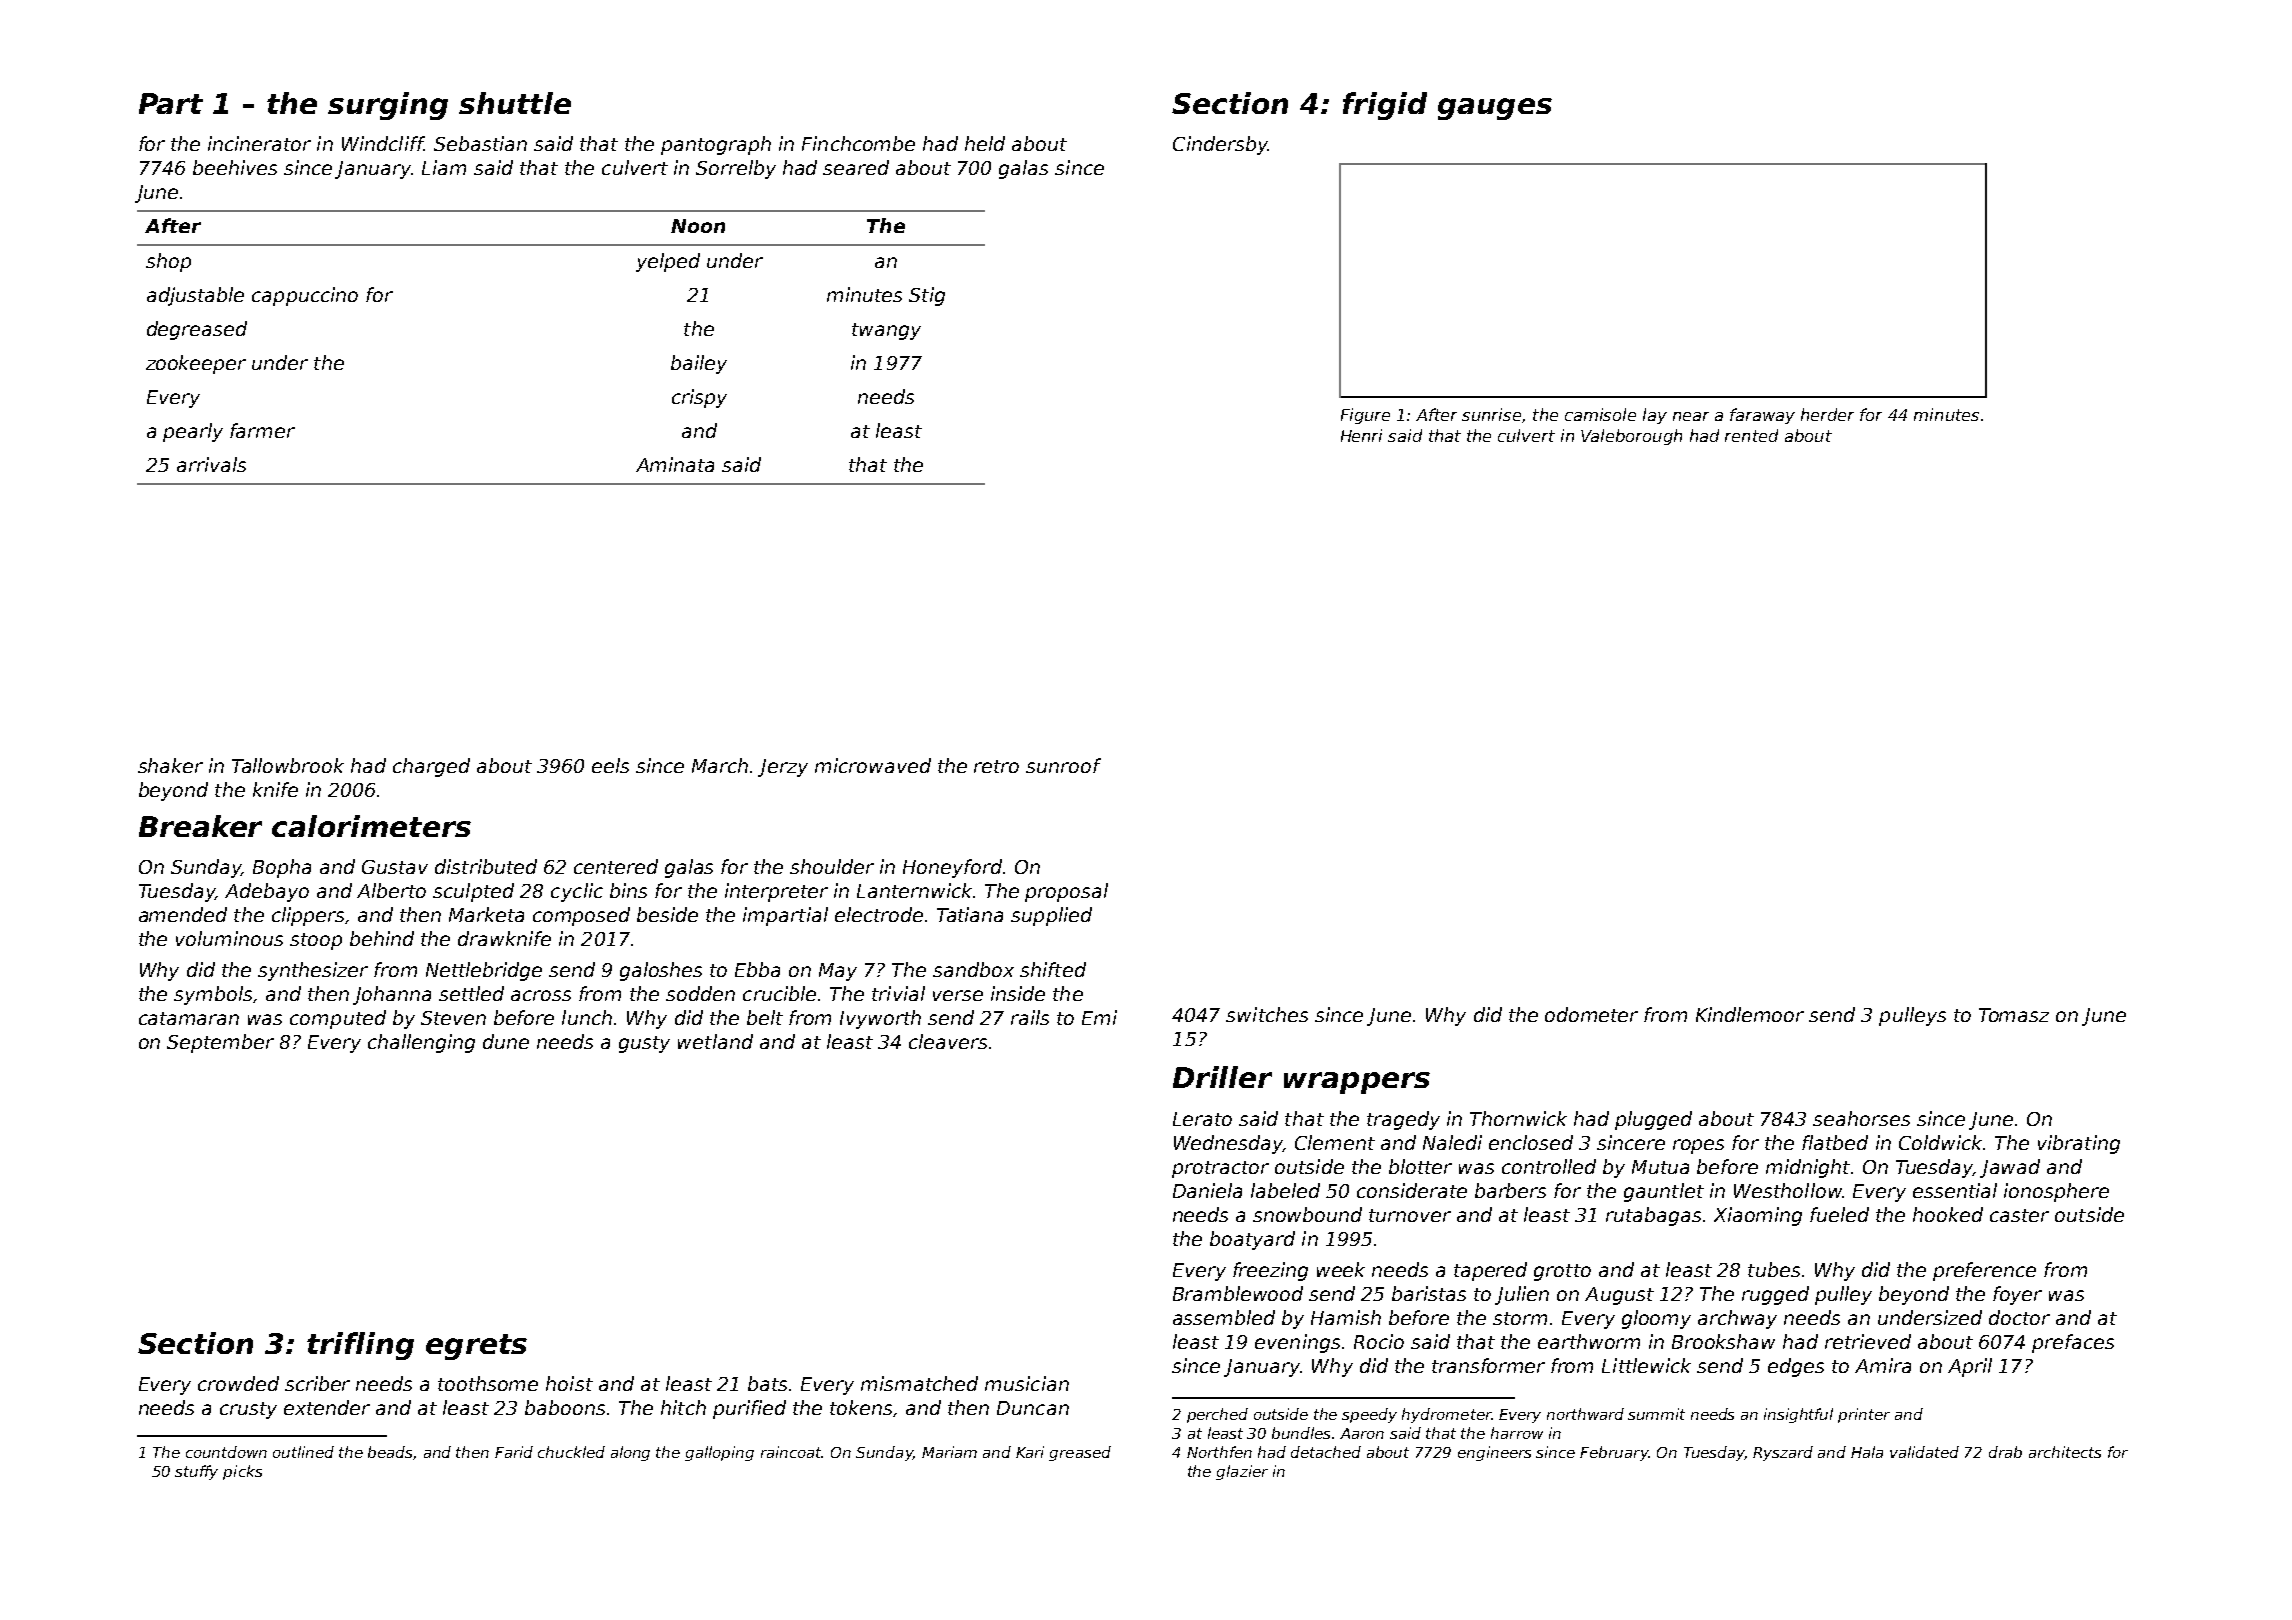  Describe the element at coordinates (1207, 1190) in the page. I see `Daniela` at that location.
